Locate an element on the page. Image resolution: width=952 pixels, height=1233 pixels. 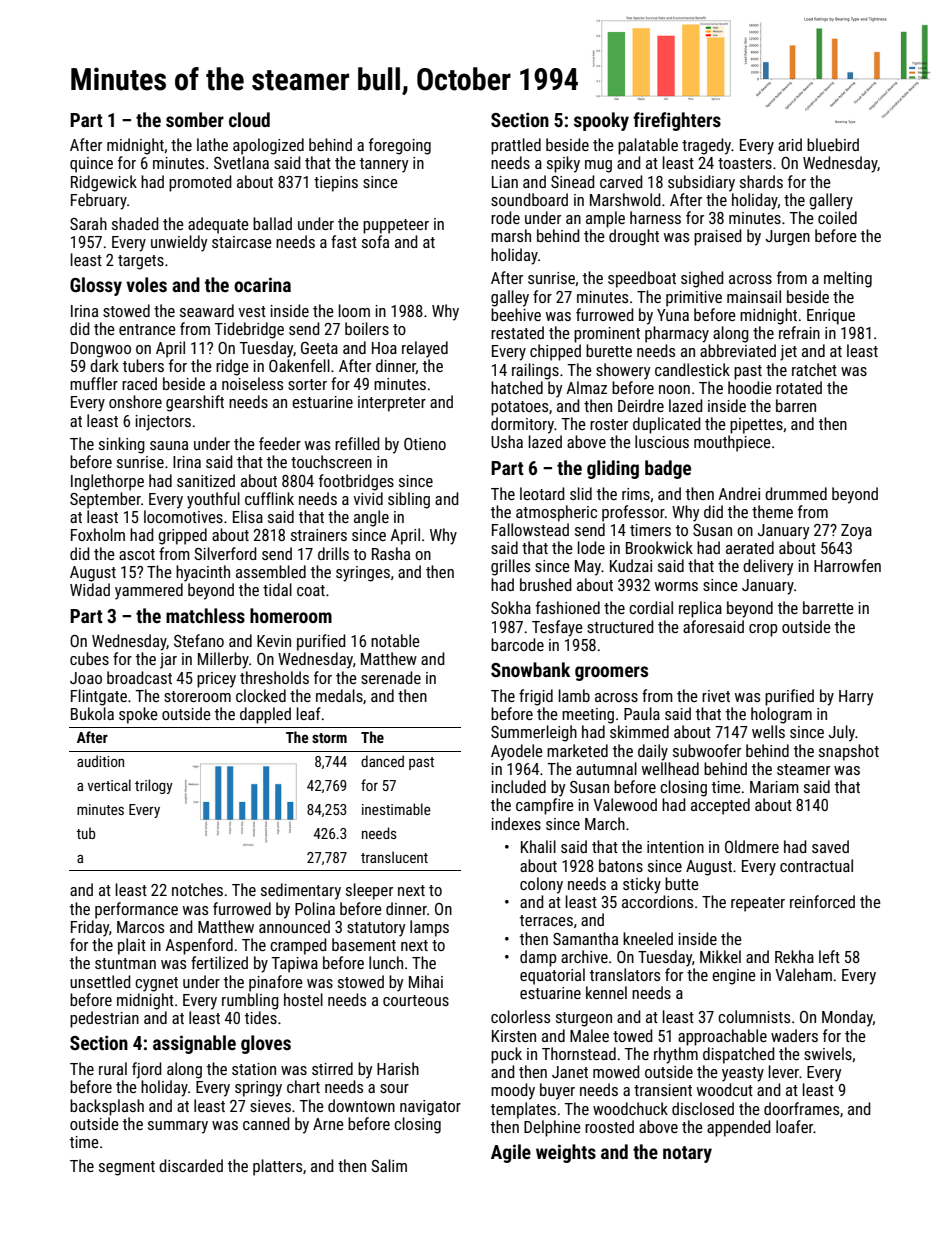
spiky is located at coordinates (563, 164).
